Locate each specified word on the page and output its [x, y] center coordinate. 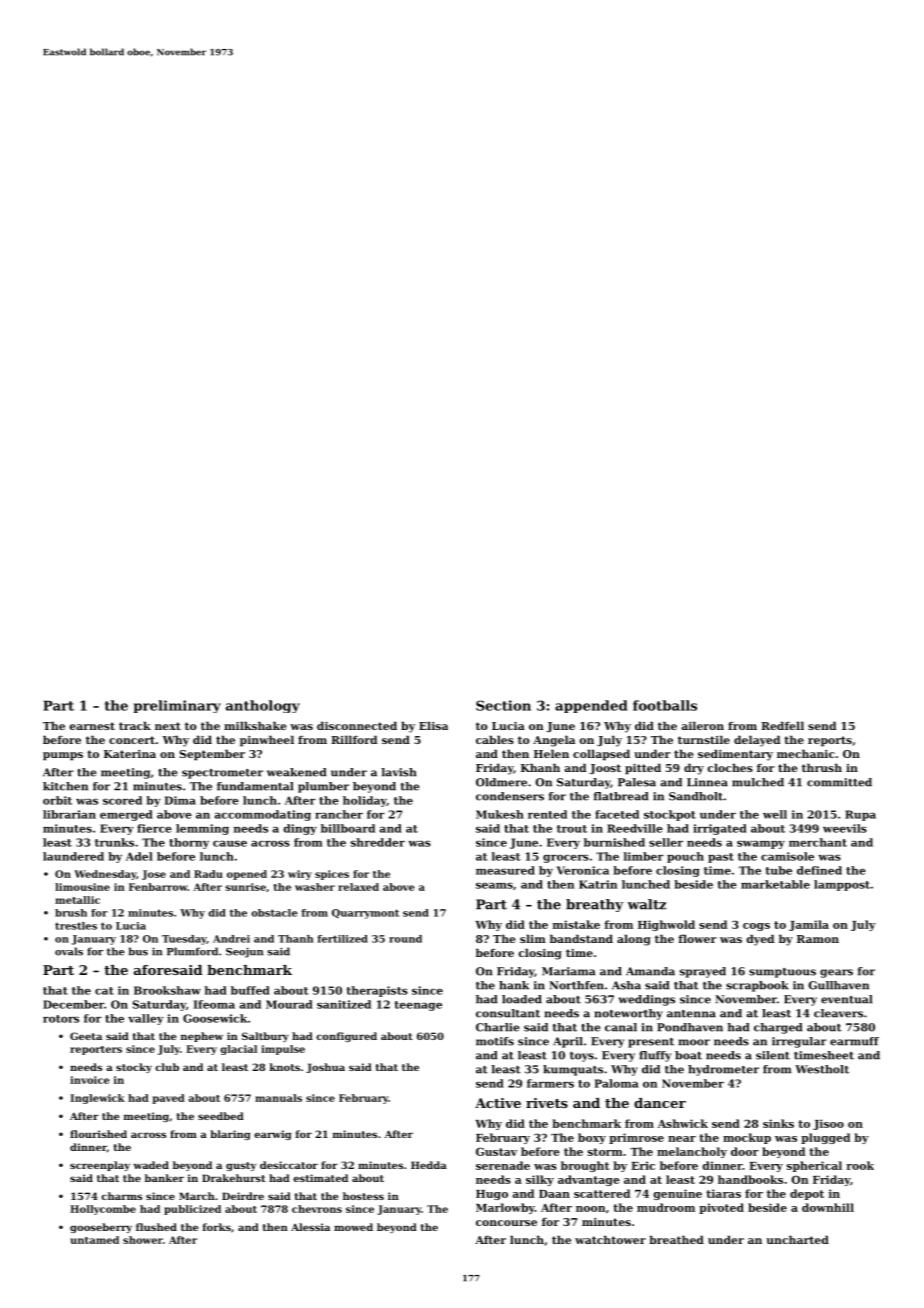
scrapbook [757, 986]
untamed [94, 1240]
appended [591, 706]
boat [688, 1055]
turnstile [704, 739]
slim [533, 938]
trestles [76, 926]
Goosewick [215, 1018]
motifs [495, 1041]
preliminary [177, 706]
